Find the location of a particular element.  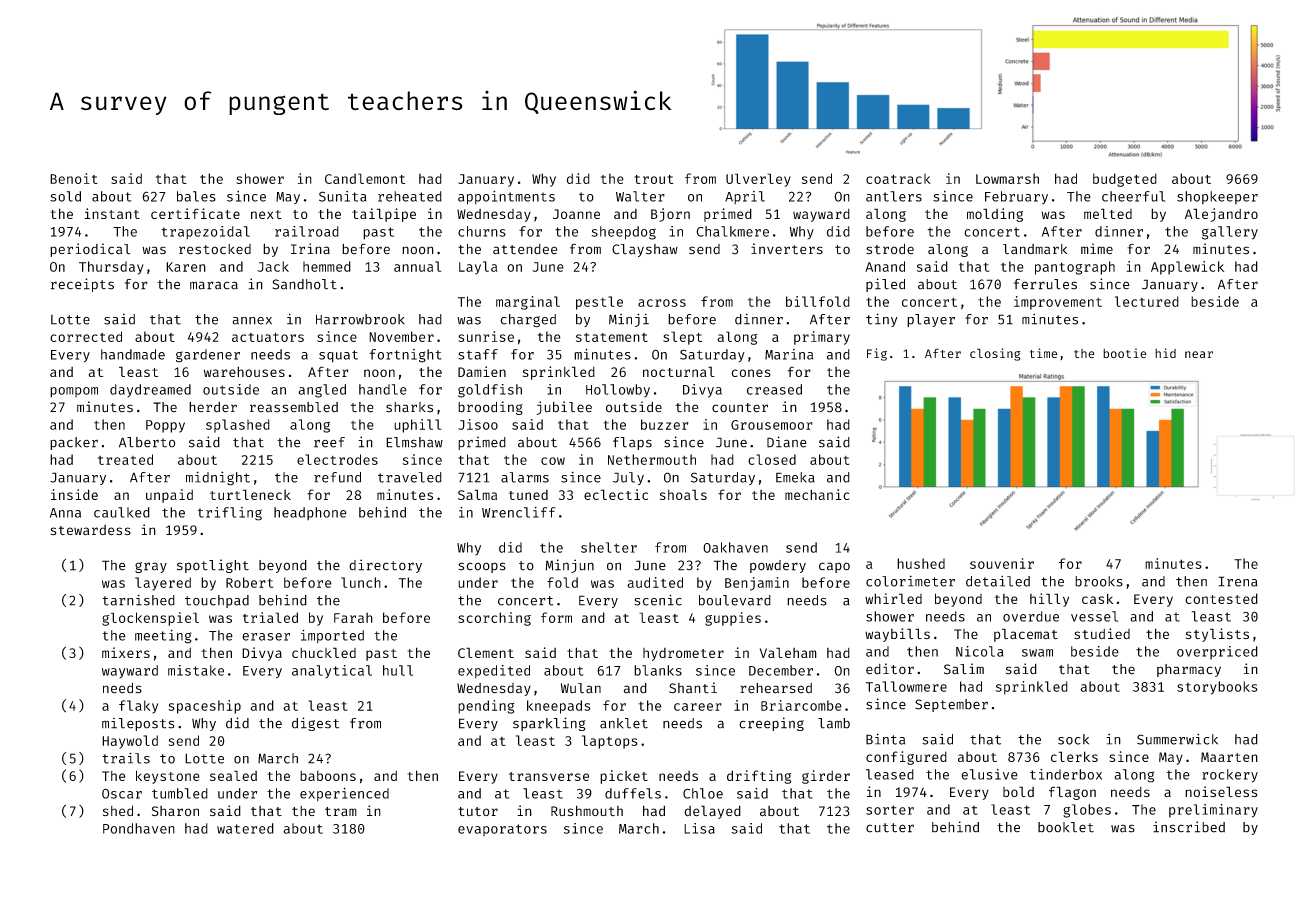

boulevard is located at coordinates (735, 600).
